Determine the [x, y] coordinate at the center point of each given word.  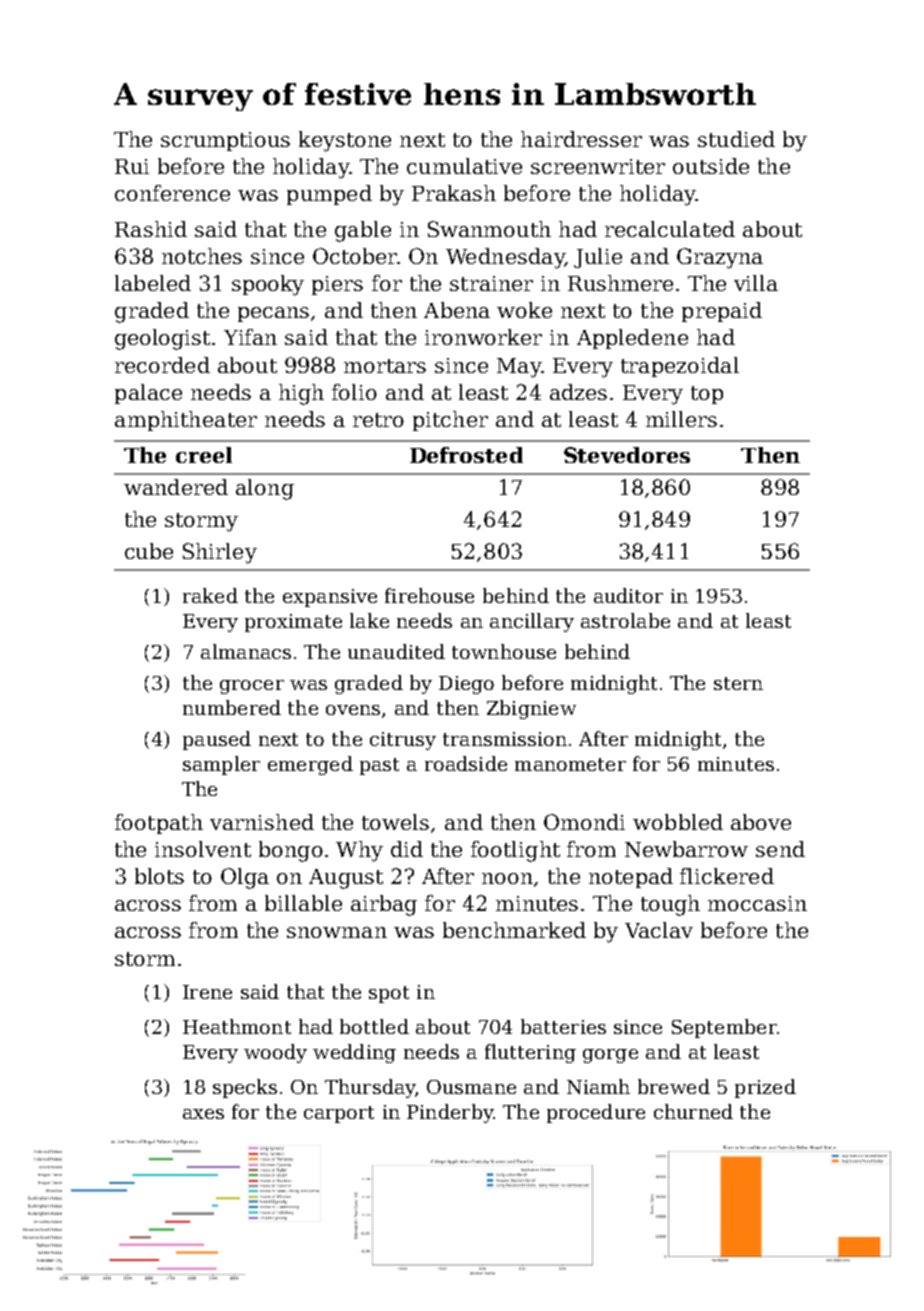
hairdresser [581, 139]
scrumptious [225, 141]
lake [369, 620]
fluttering [530, 1053]
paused [217, 740]
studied [736, 139]
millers [681, 419]
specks [245, 1088]
